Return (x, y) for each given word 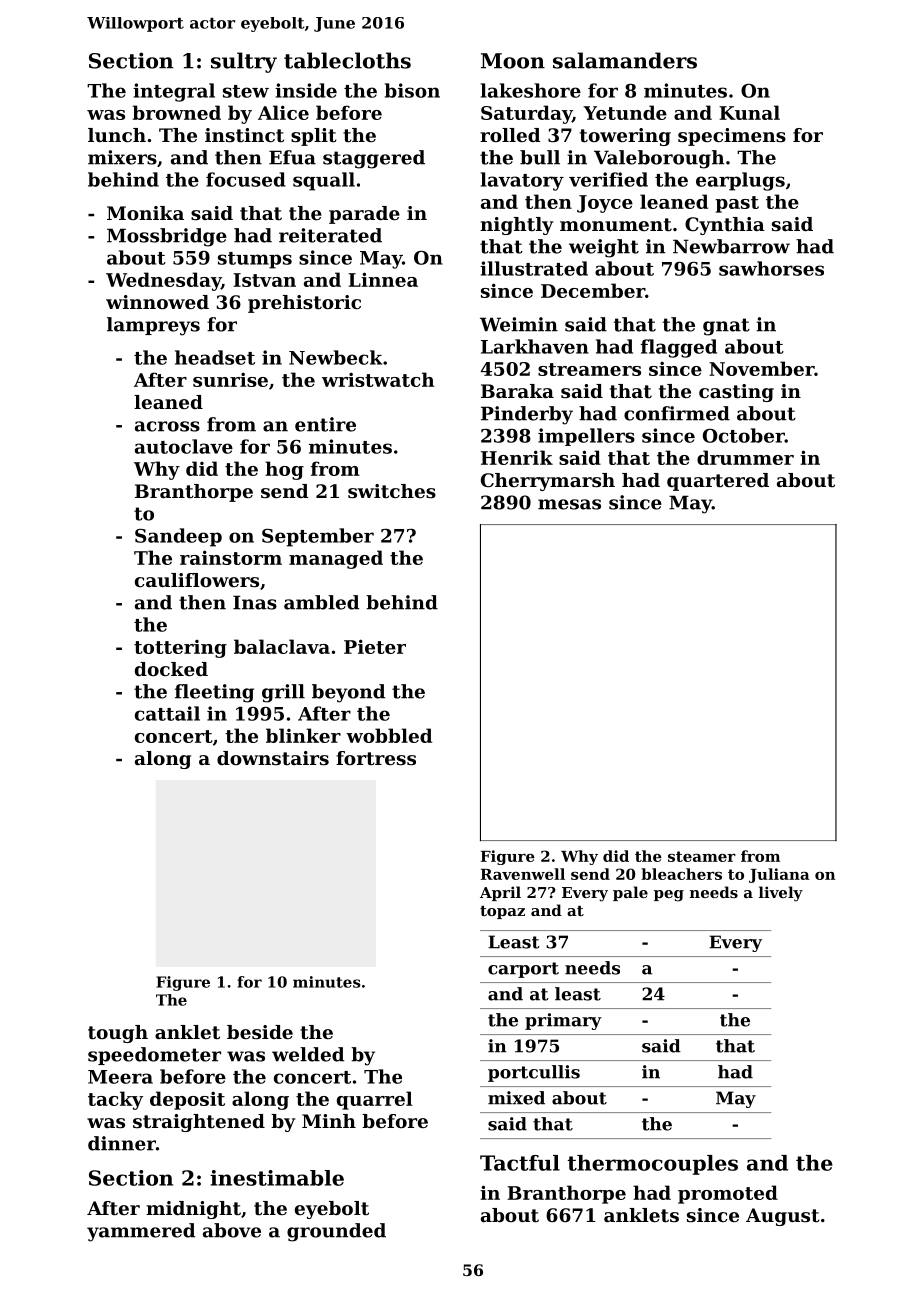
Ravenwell (523, 874)
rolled (510, 135)
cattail (167, 713)
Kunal (749, 112)
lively (781, 894)
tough (118, 1034)
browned (177, 112)
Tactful (520, 1163)
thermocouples (652, 1165)
